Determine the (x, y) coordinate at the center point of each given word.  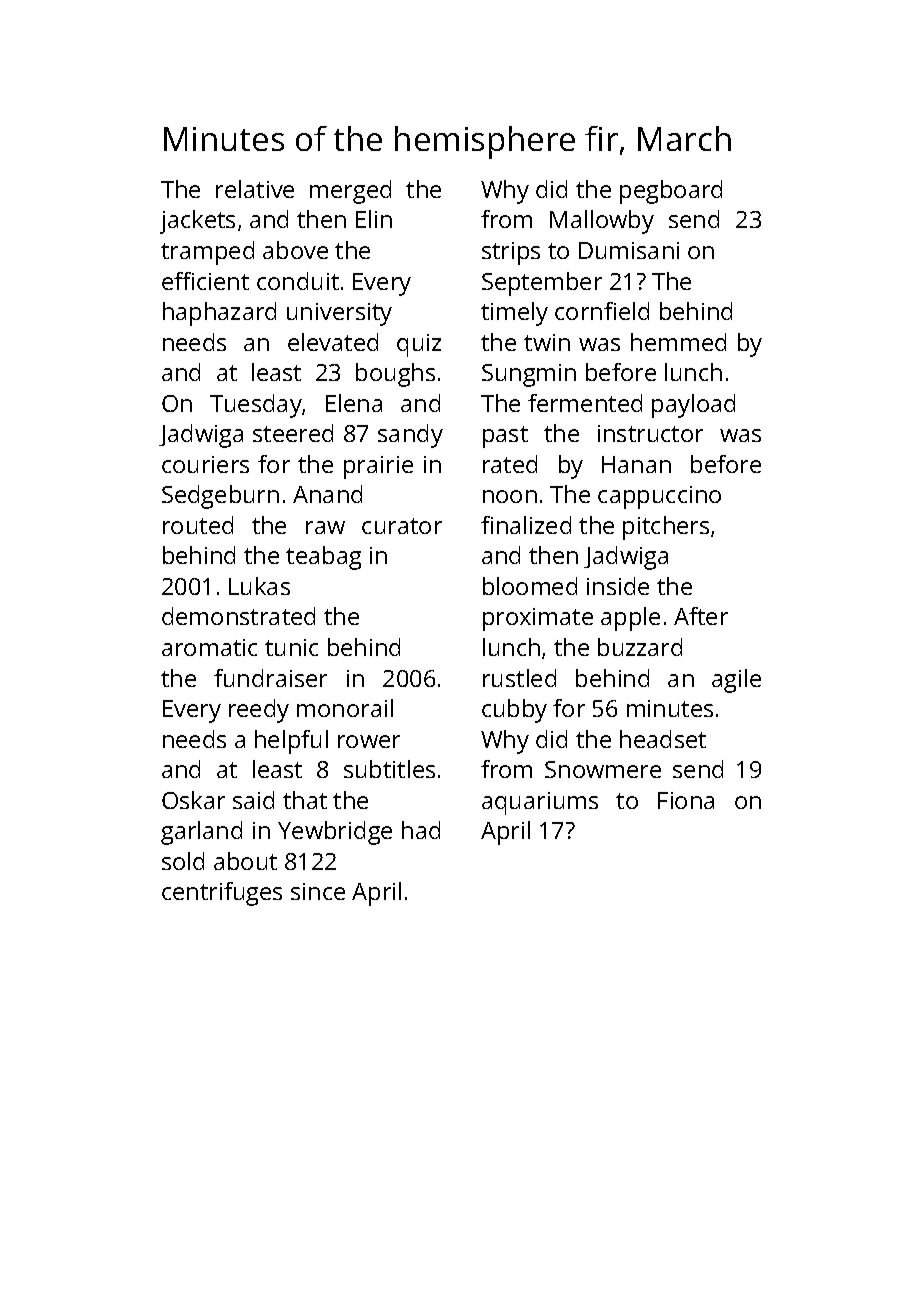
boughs (395, 375)
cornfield (602, 311)
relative (255, 189)
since (318, 891)
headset (663, 739)
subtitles (389, 769)
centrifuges (222, 894)
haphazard (219, 314)
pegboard (671, 192)
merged (350, 192)
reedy (259, 711)
